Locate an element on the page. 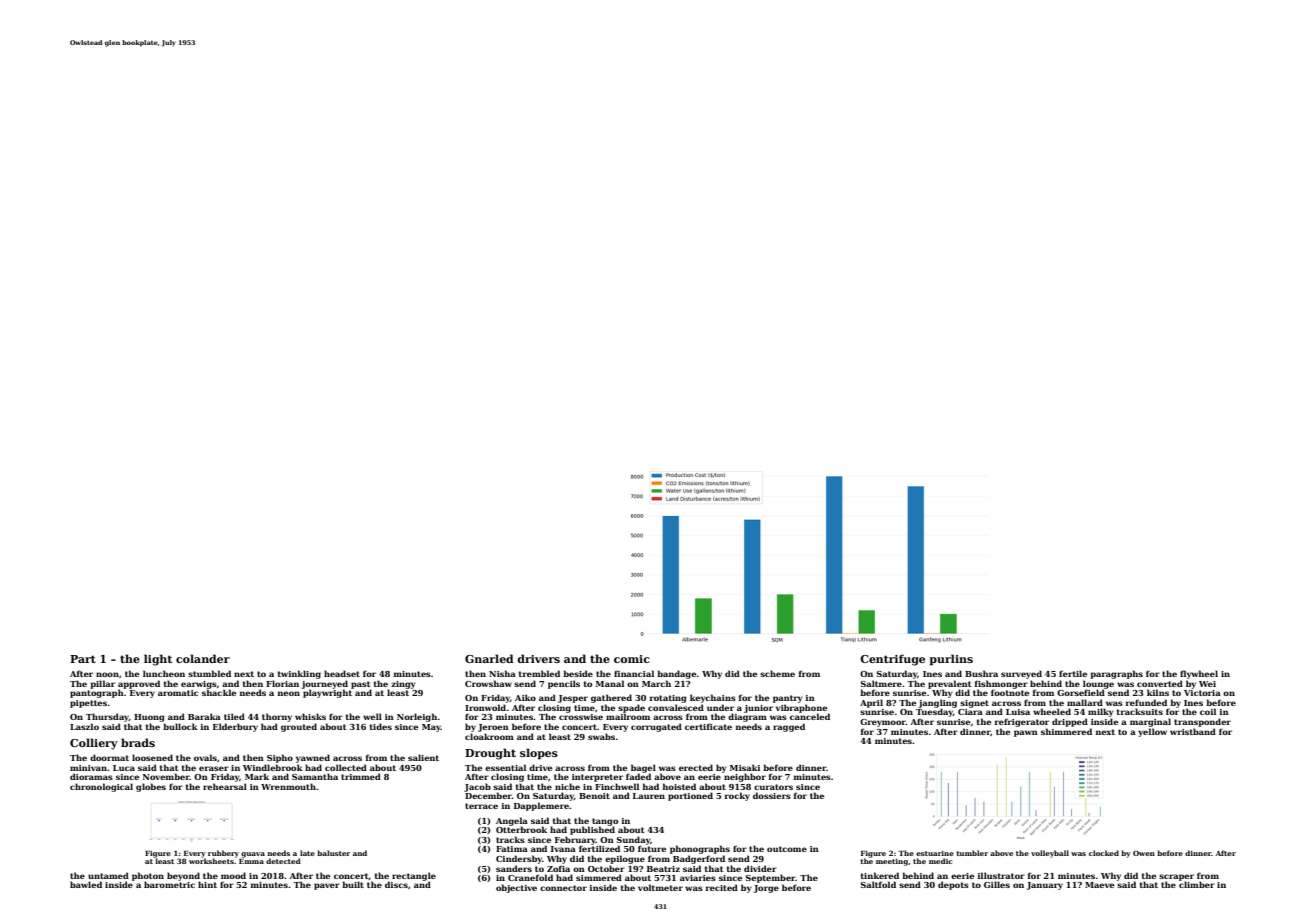 The image size is (1308, 924). Wei is located at coordinates (1207, 684).
